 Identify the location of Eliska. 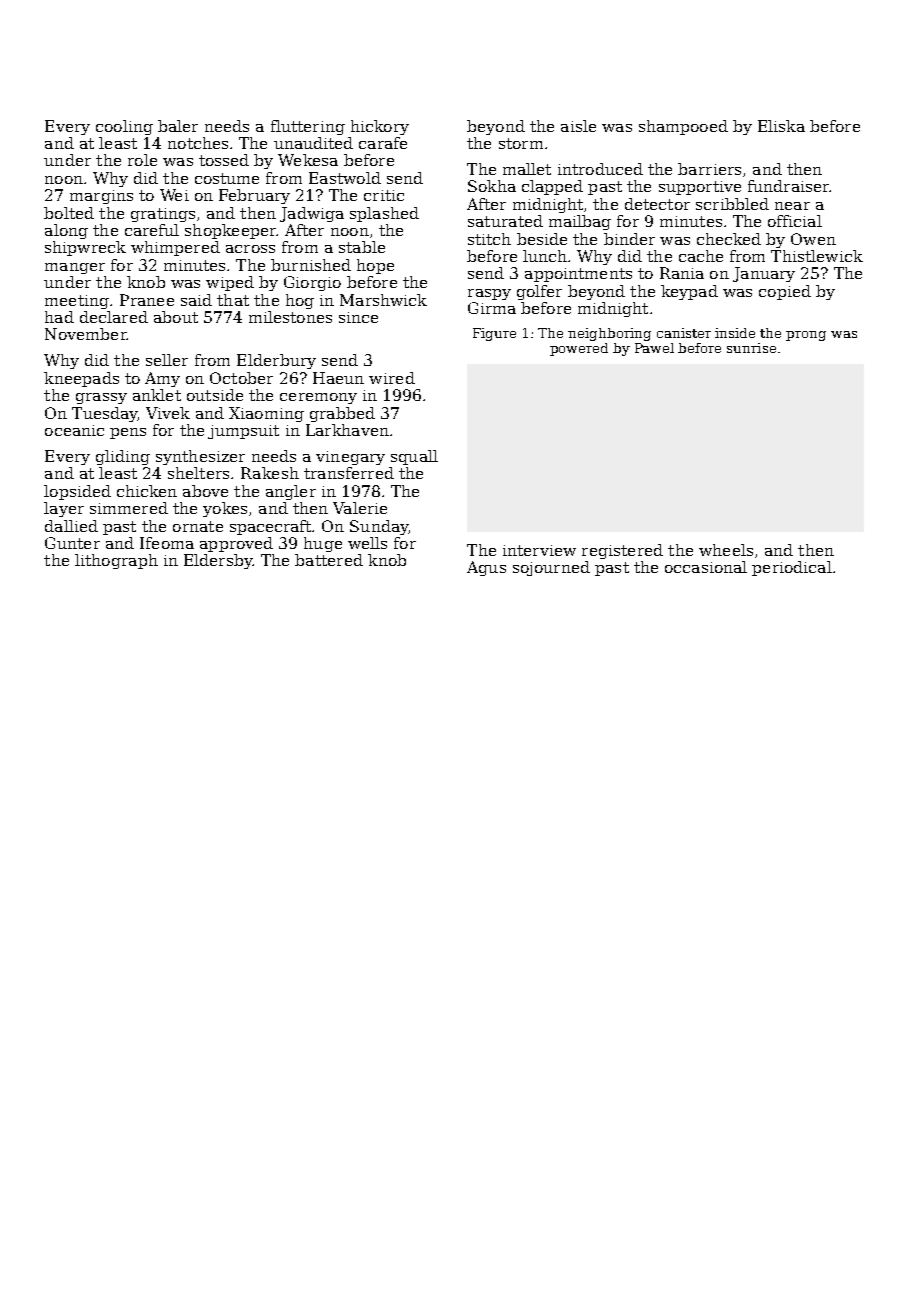
(781, 126).
